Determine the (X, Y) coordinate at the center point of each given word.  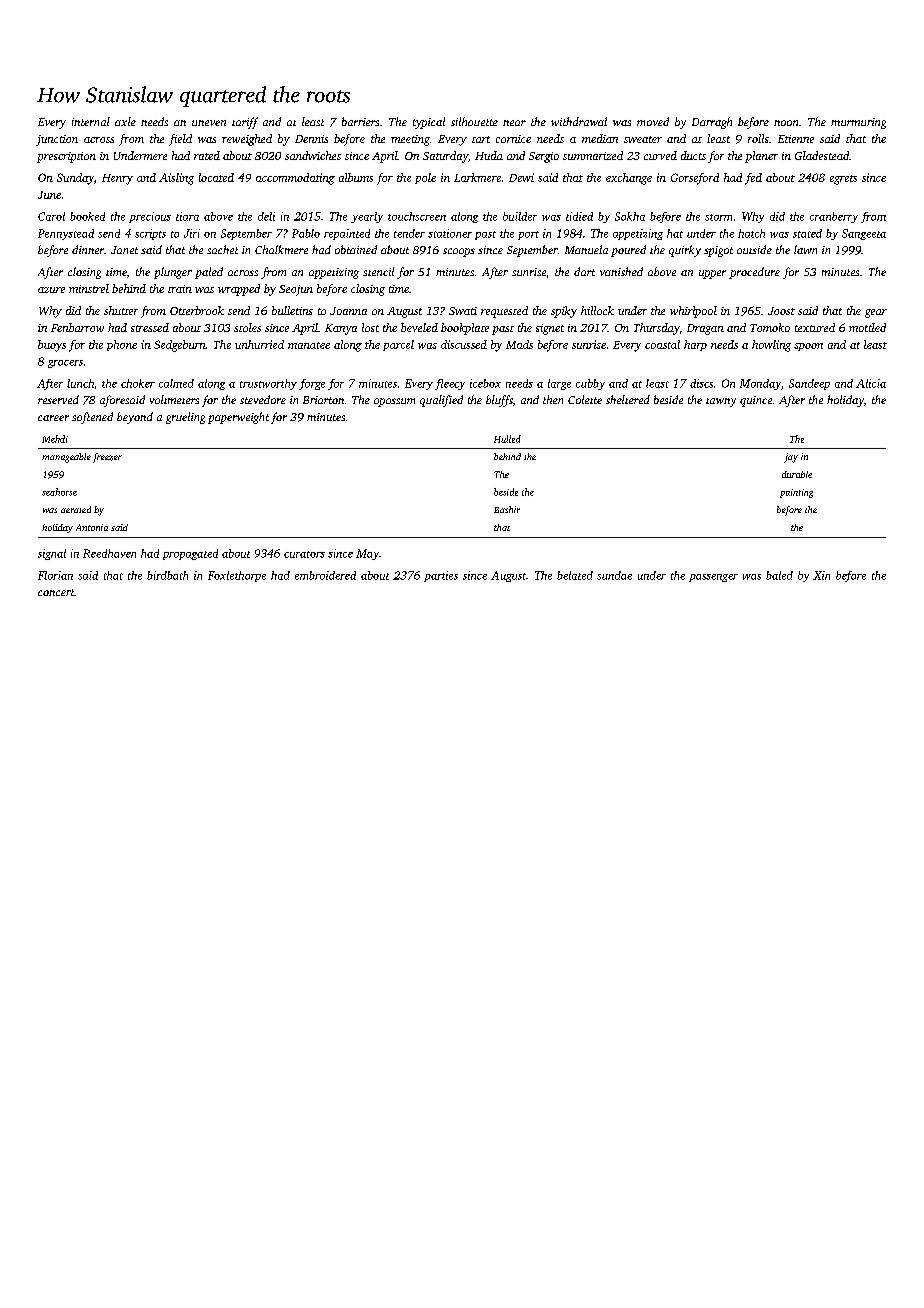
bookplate (465, 329)
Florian (55, 575)
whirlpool (693, 312)
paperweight (238, 418)
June (49, 195)
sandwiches (313, 155)
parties (441, 576)
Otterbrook (197, 310)
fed (753, 179)
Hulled (507, 439)
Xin (821, 575)
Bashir (507, 509)
